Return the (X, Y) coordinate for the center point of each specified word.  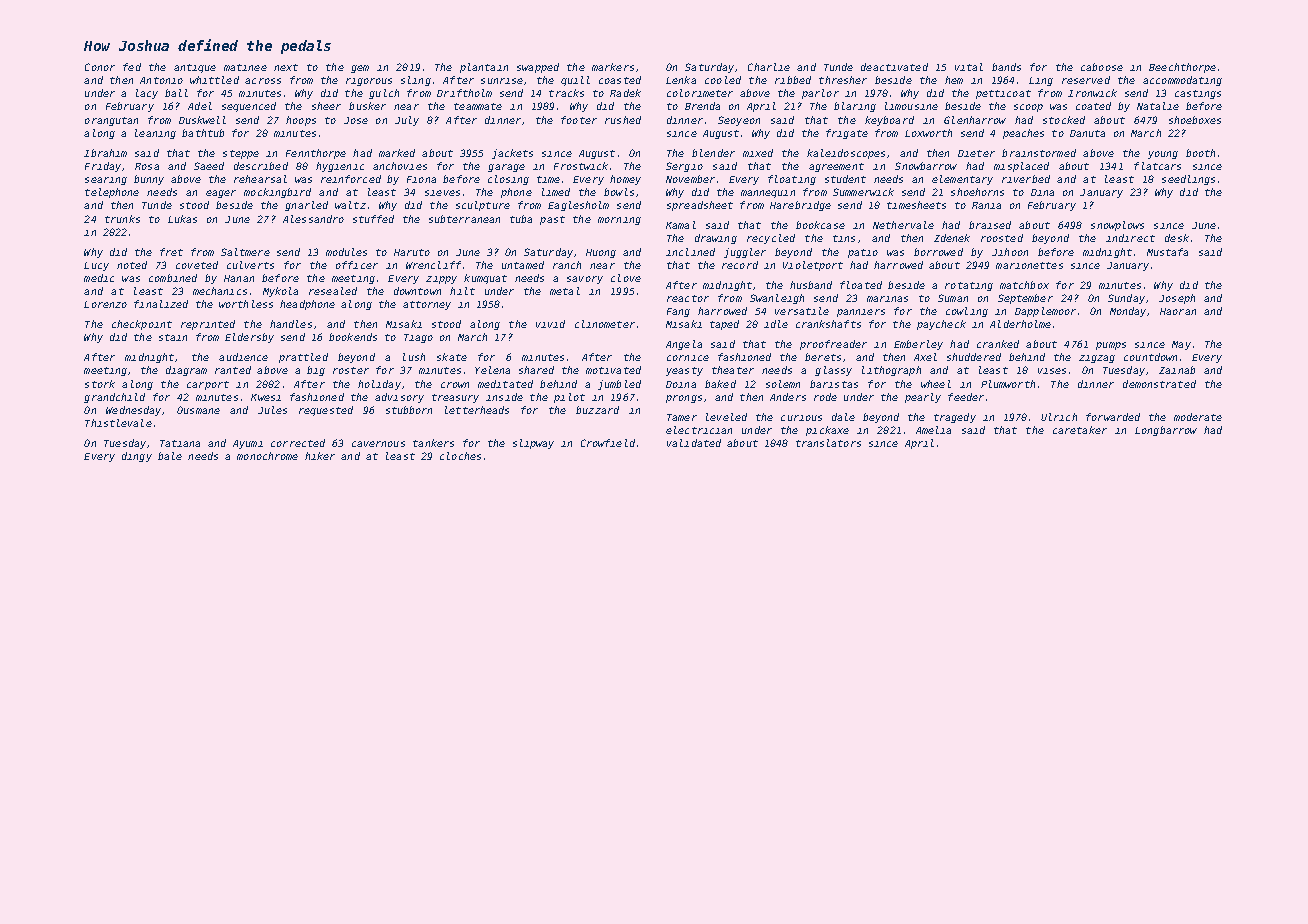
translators (828, 443)
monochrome (267, 456)
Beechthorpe (1182, 68)
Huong (601, 253)
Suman (953, 298)
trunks (122, 219)
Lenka (681, 80)
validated (694, 443)
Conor (100, 67)
